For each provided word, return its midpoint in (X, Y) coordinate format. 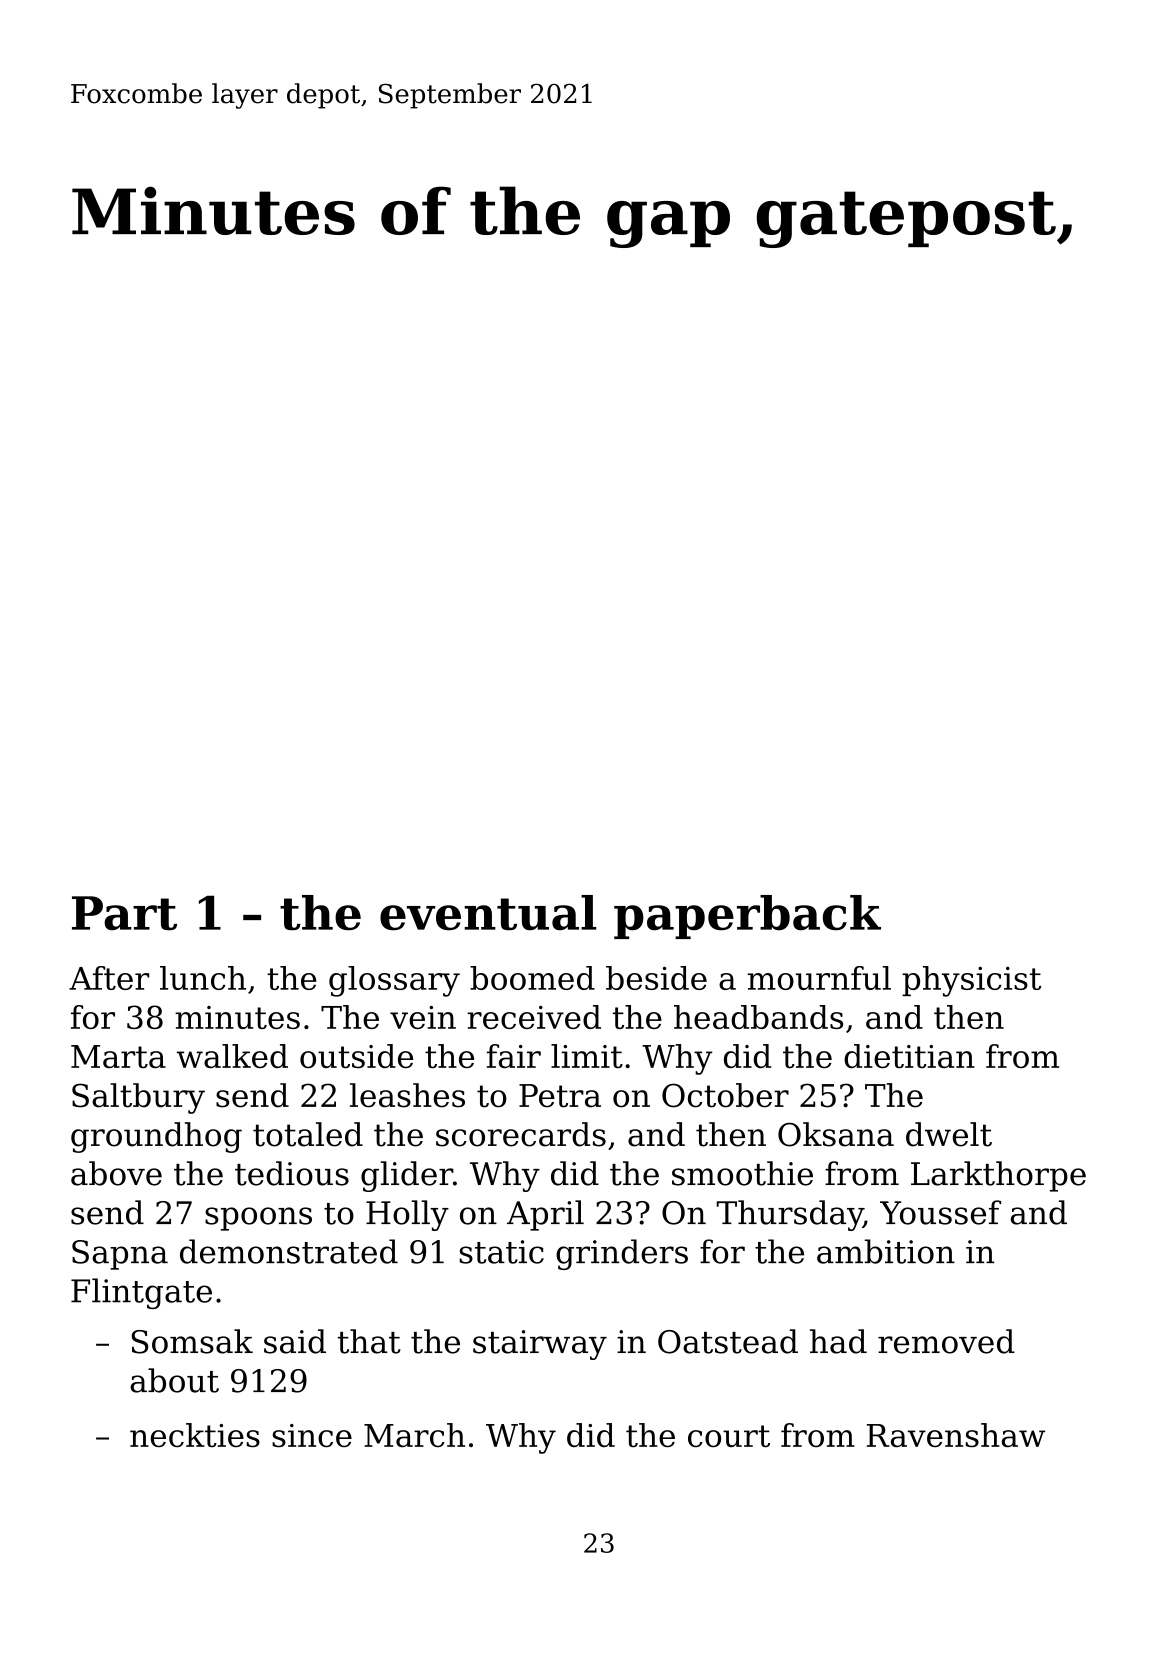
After (109, 978)
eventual (488, 913)
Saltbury (138, 1098)
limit (587, 1056)
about (174, 1380)
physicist (971, 981)
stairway (540, 1345)
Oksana (836, 1134)
